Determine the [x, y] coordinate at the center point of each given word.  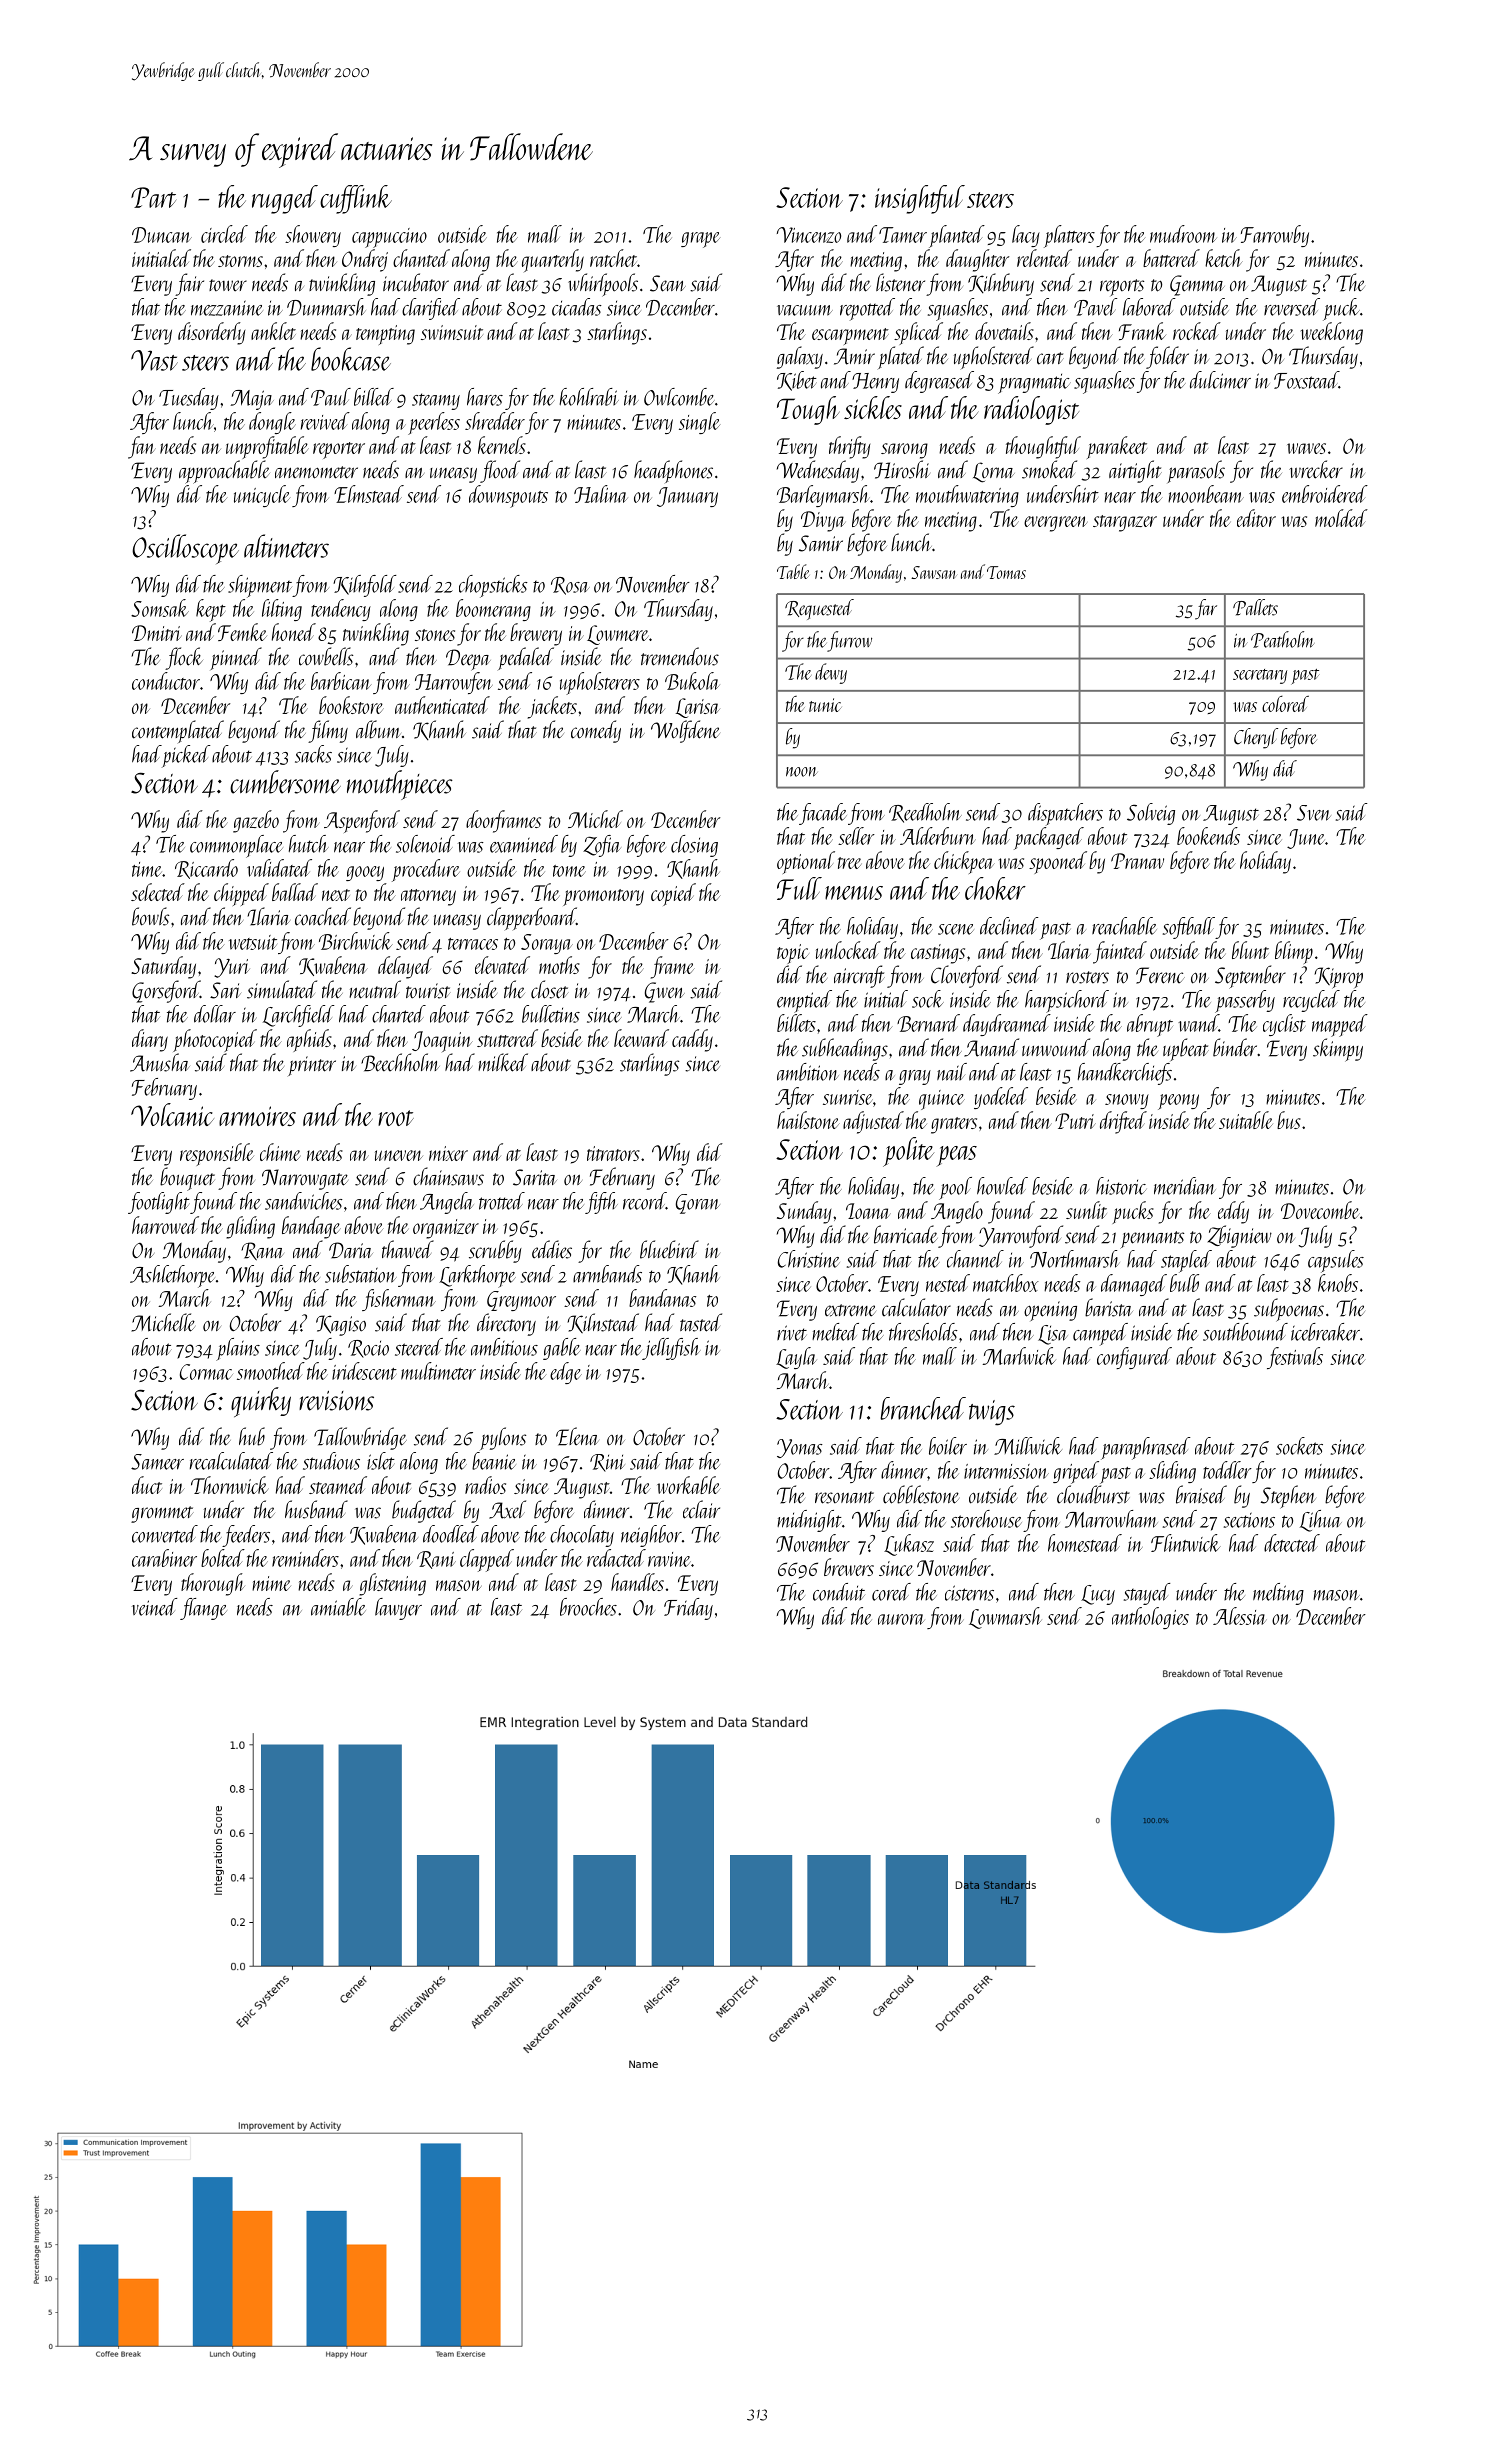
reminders [305, 1558]
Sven [1314, 813]
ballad [295, 892]
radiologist [1031, 410]
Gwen [665, 992]
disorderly [211, 333]
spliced [918, 333]
